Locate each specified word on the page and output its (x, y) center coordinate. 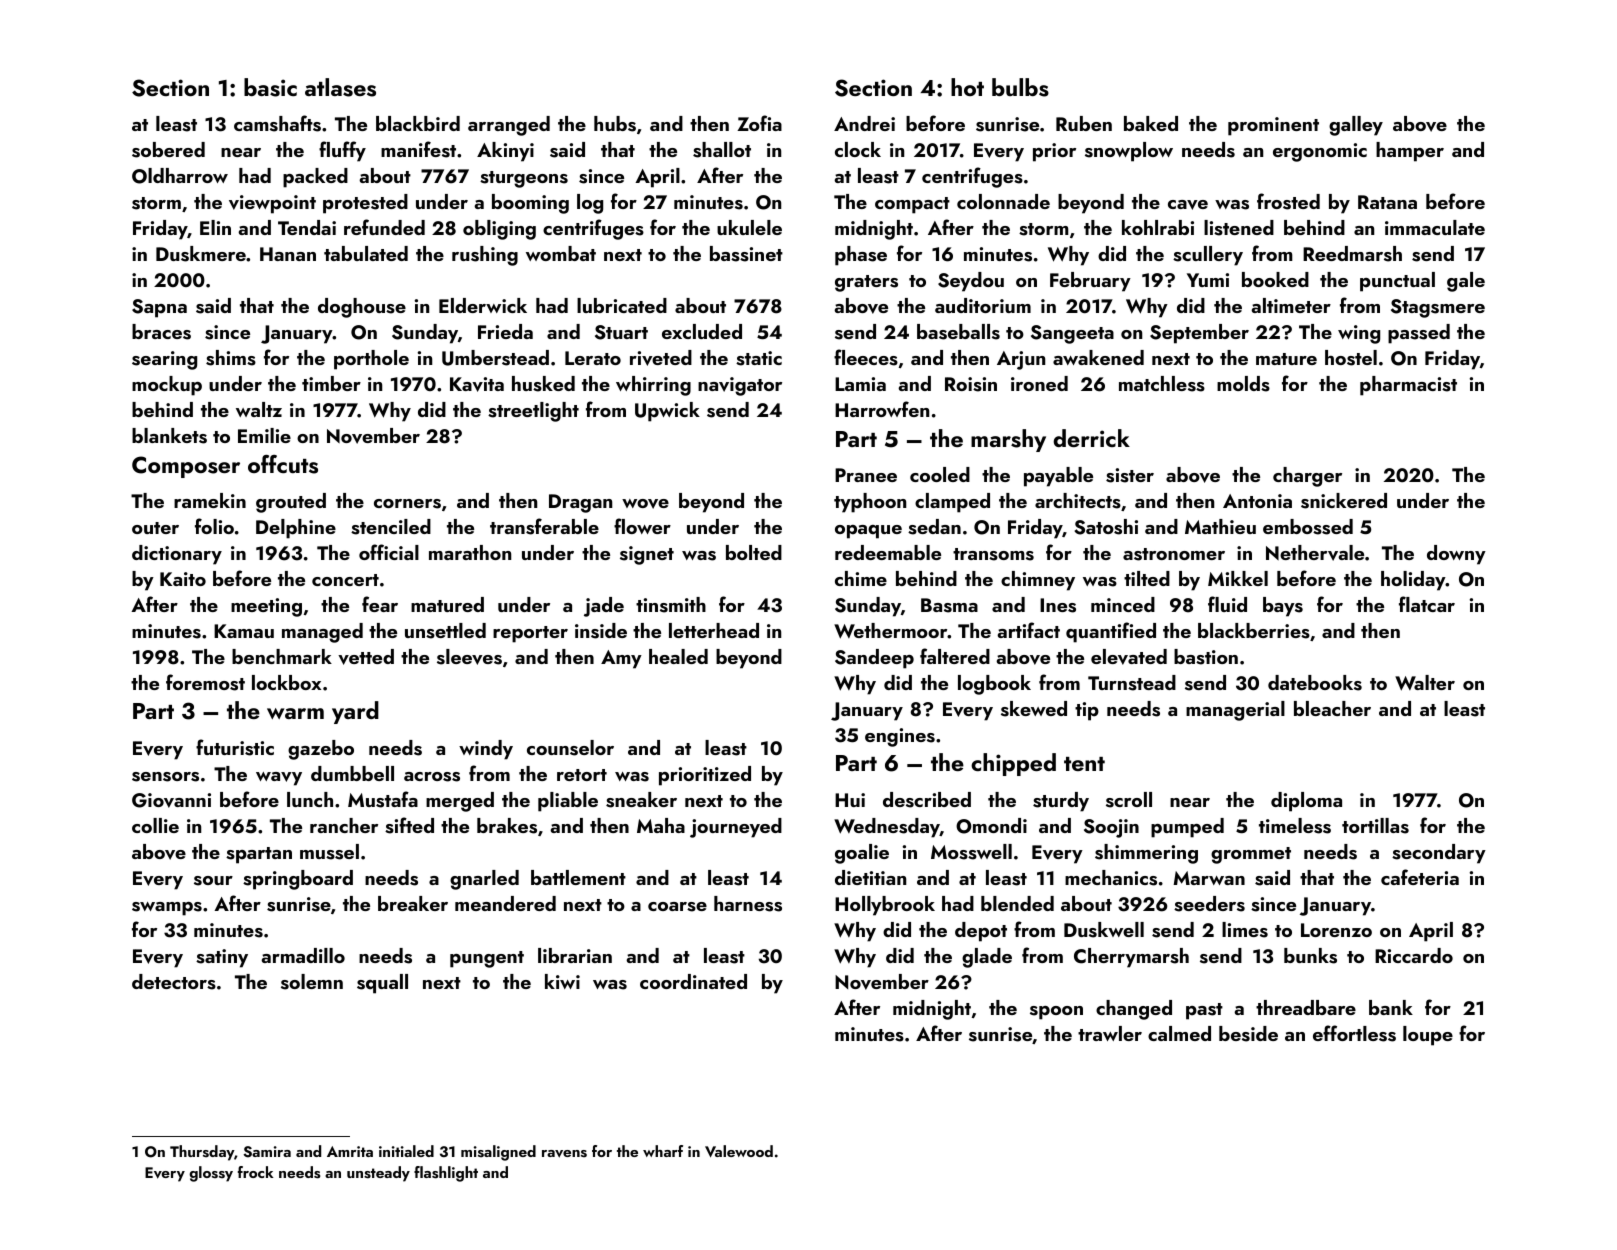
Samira (267, 1152)
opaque (868, 532)
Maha (661, 825)
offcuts (283, 464)
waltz (259, 409)
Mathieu (1220, 526)
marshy (1008, 440)
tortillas (1375, 826)
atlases (340, 87)
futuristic (235, 747)
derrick (1091, 438)
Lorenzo (1336, 930)
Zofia (759, 123)
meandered (505, 903)
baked (1151, 123)
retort (582, 775)
